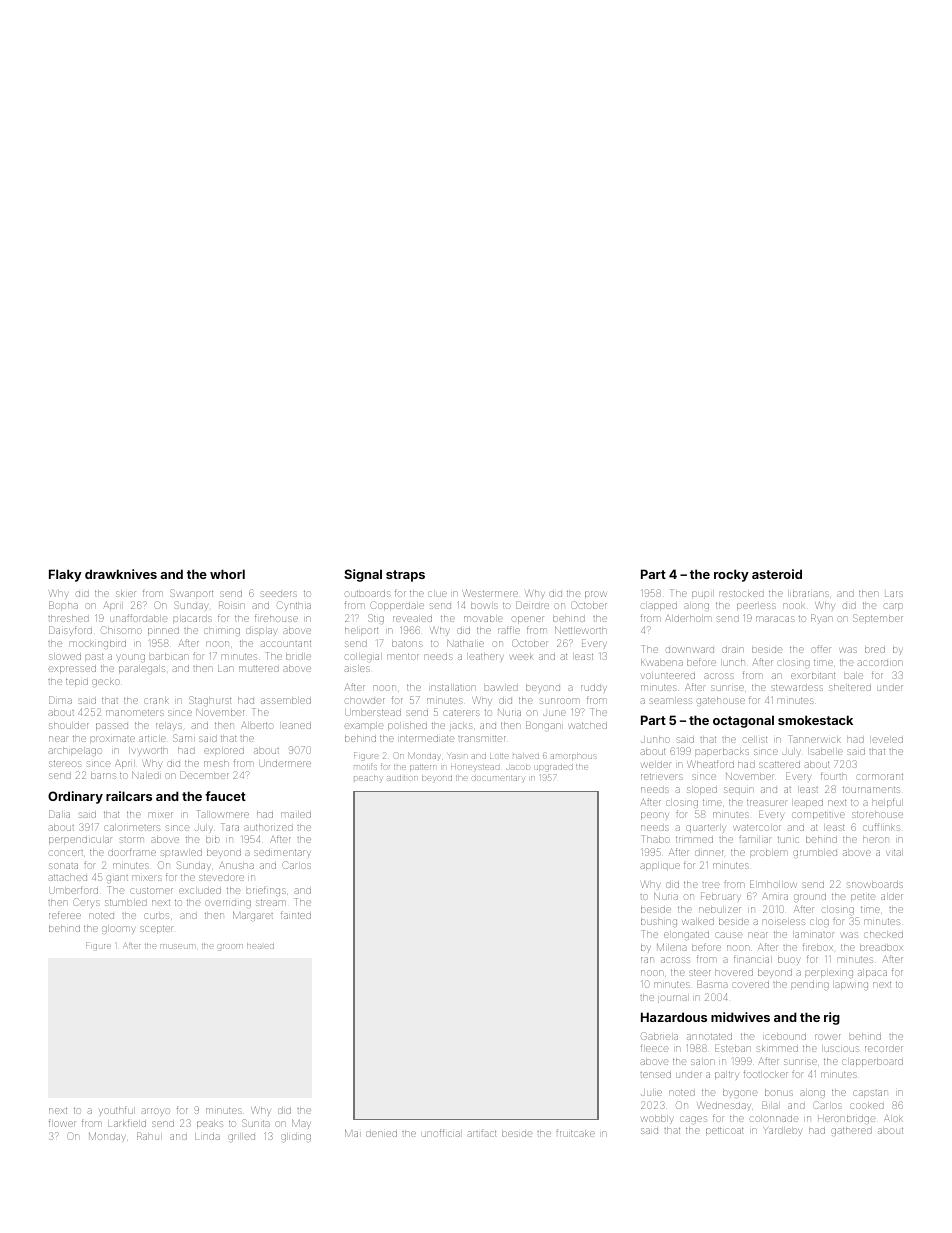 The image size is (952, 1233). Describe the element at coordinates (777, 574) in the screenshot. I see `asteroid` at that location.
